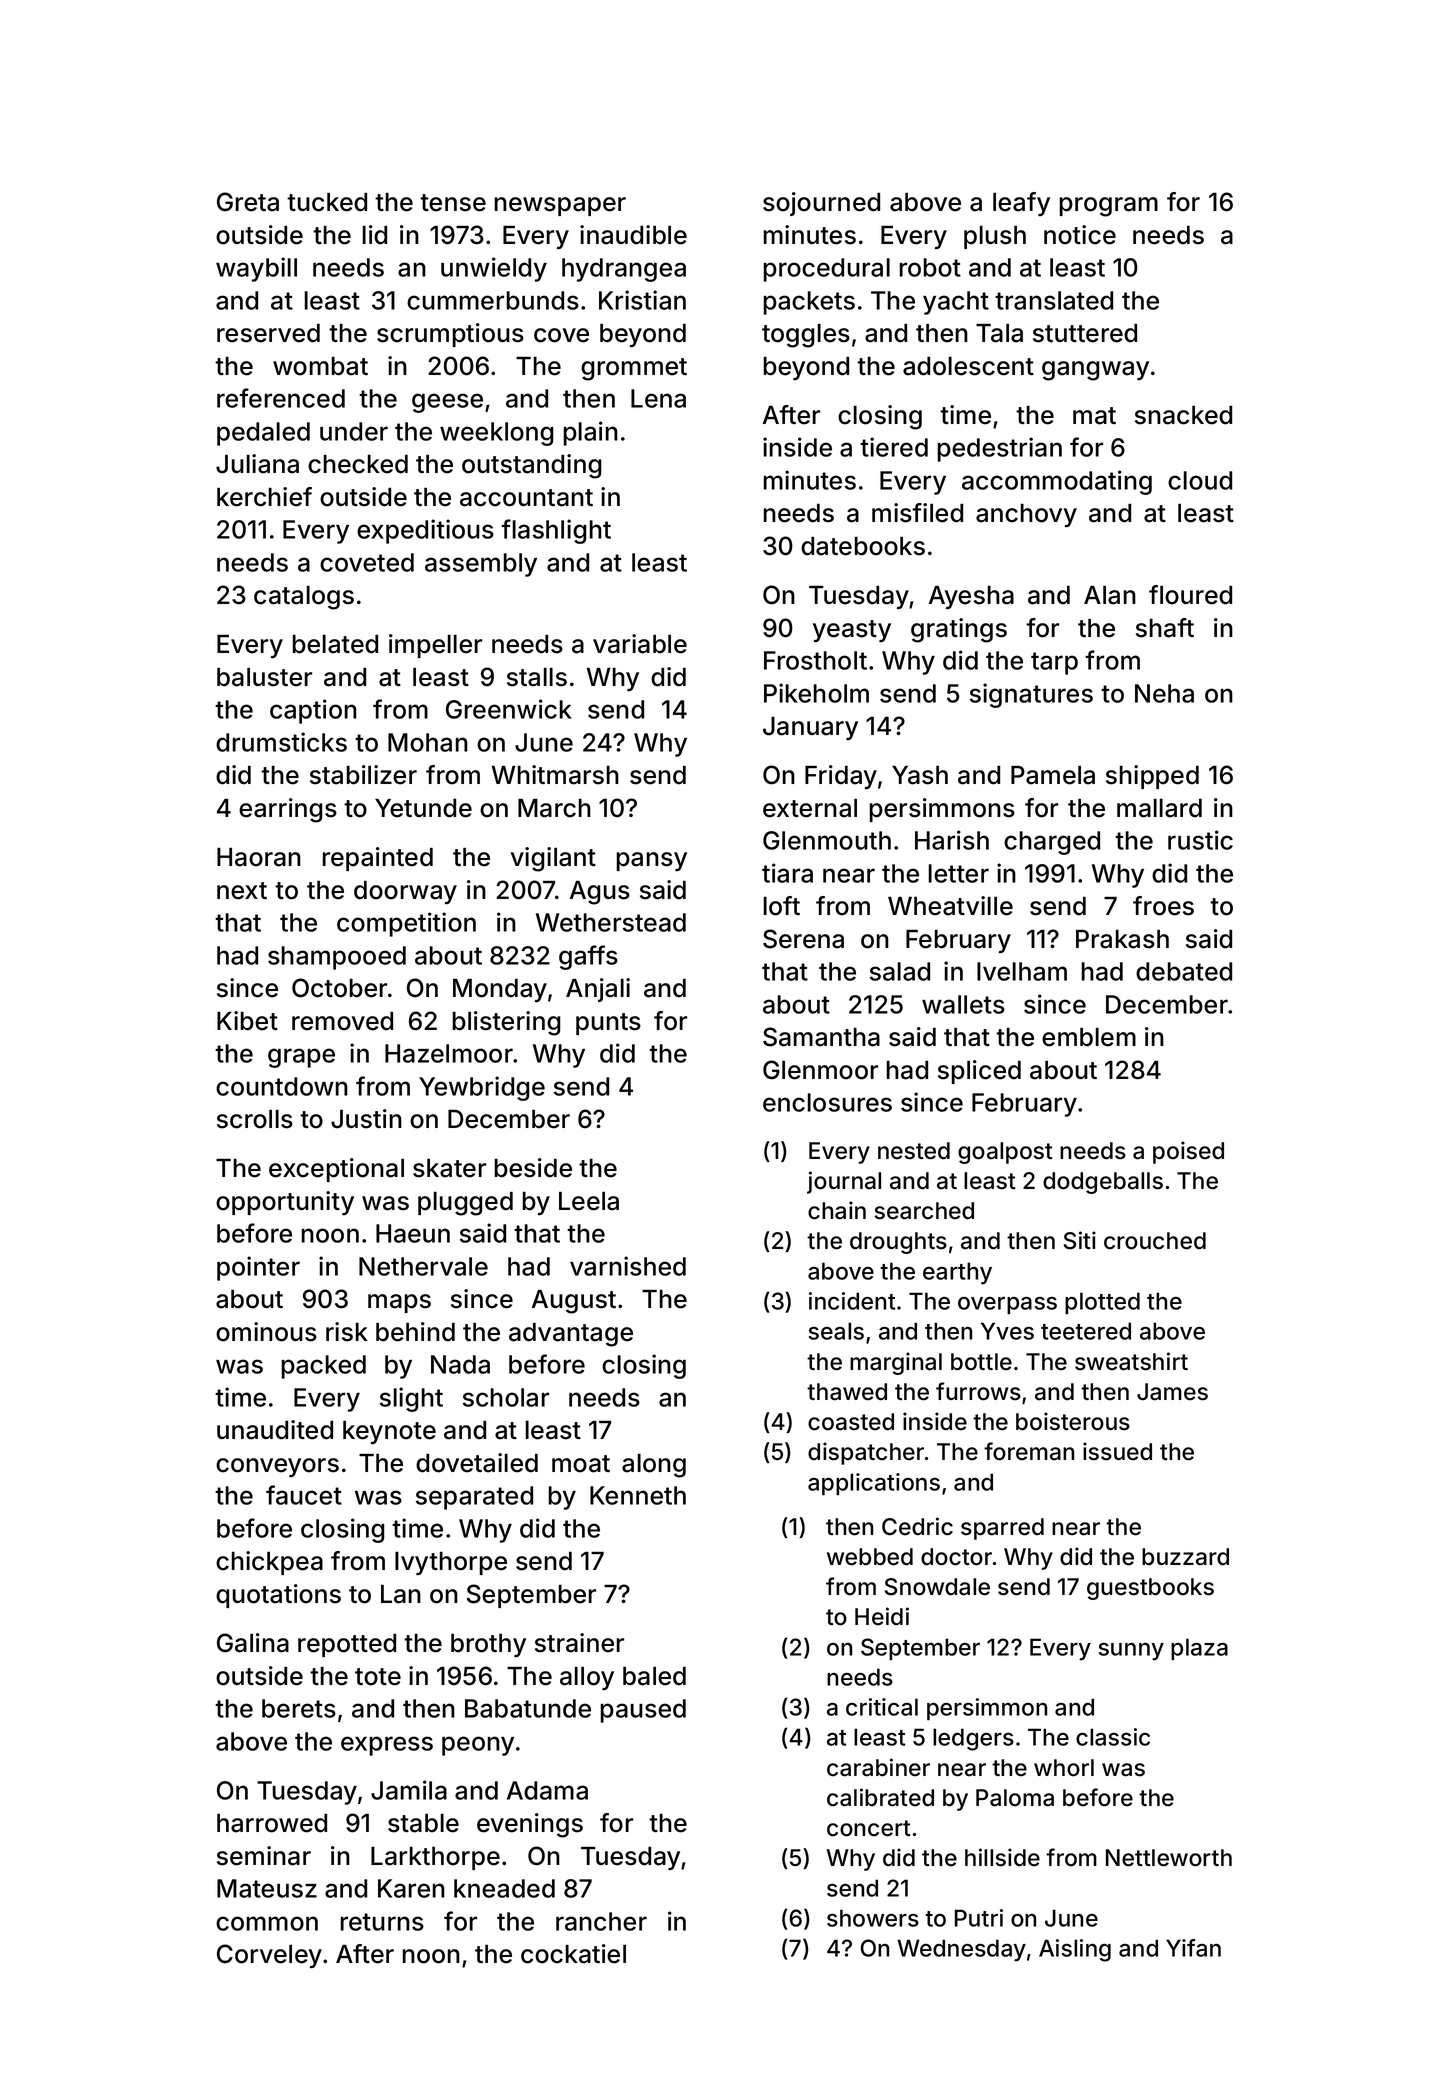  I want to click on Pamela, so click(1053, 775).
